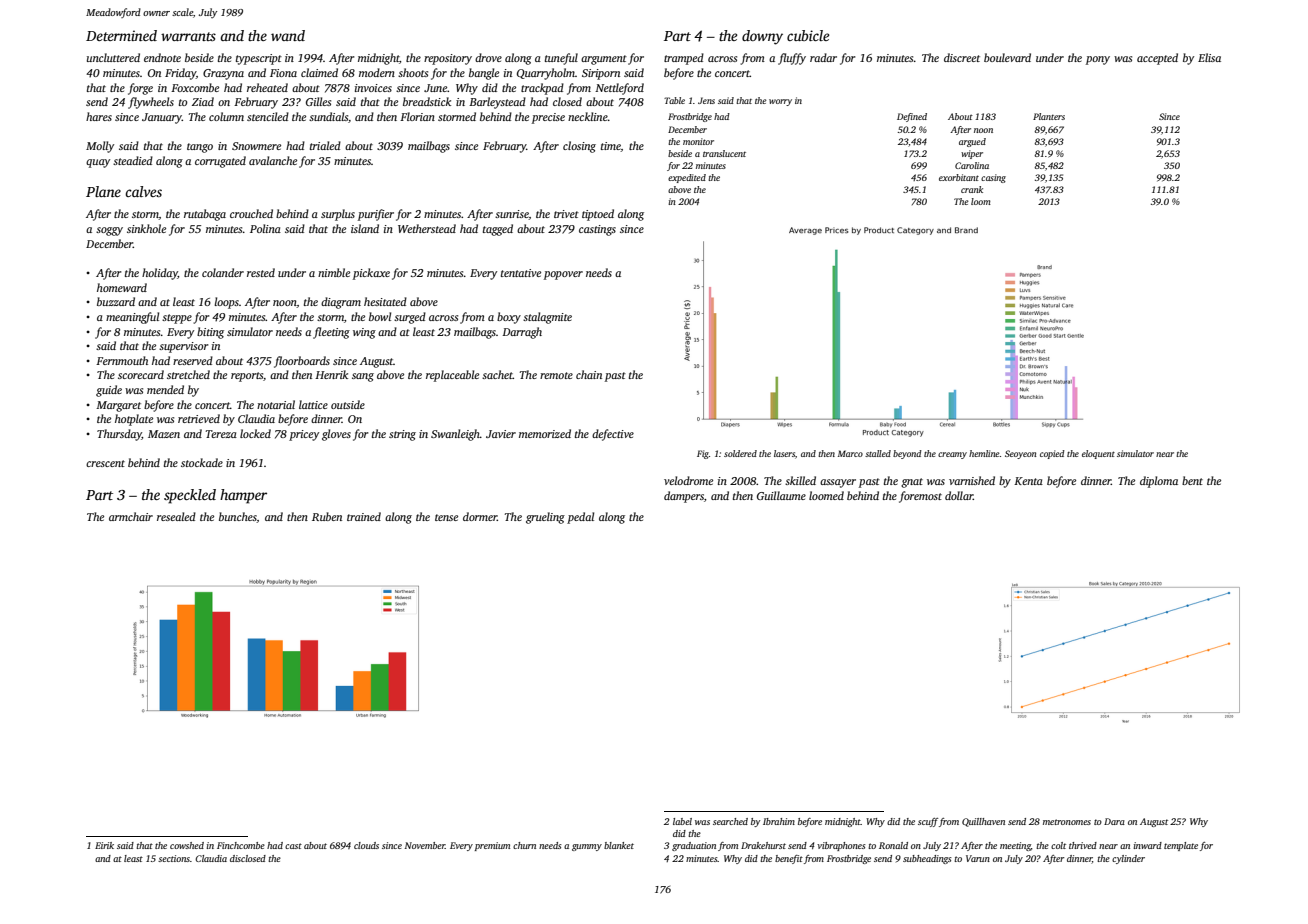 The image size is (1308, 924). What do you see at coordinates (978, 858) in the screenshot?
I see `Varun` at bounding box center [978, 858].
